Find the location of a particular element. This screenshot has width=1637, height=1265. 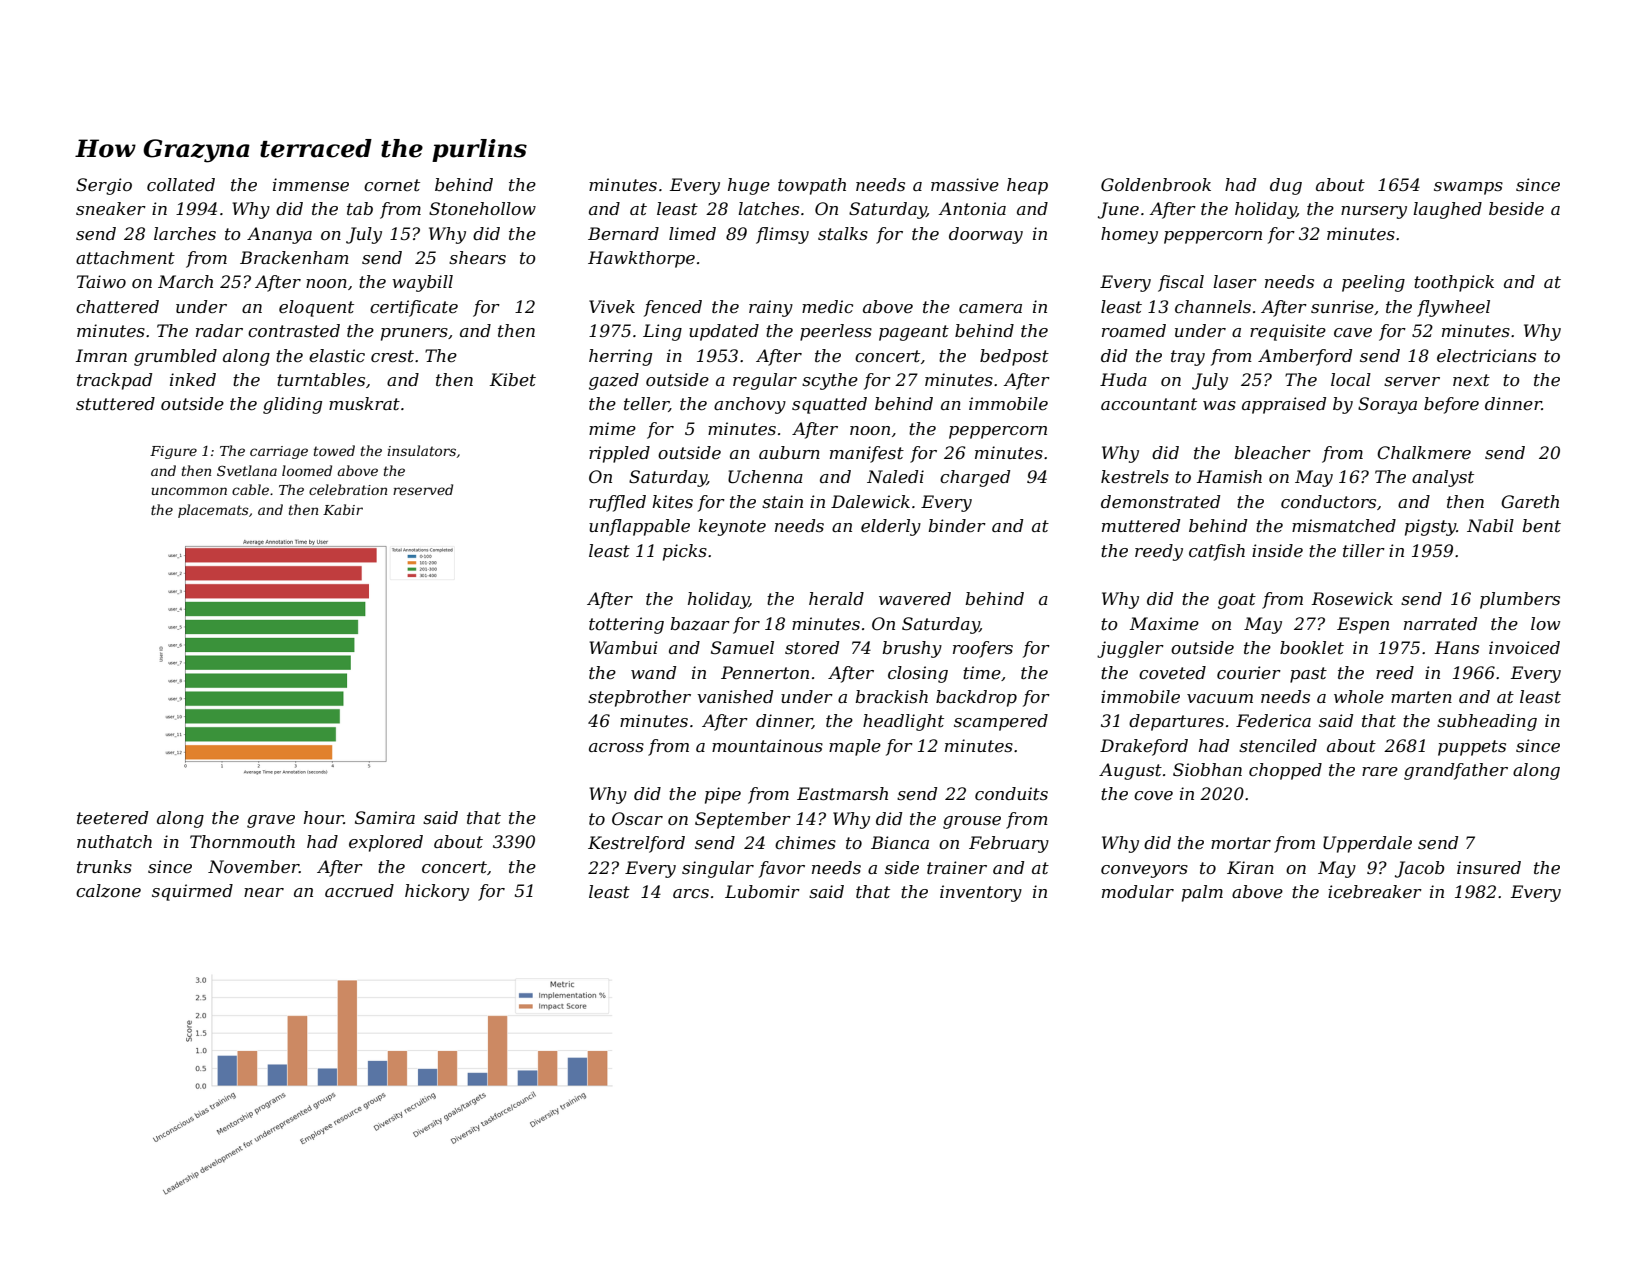

calzone is located at coordinates (108, 891).
